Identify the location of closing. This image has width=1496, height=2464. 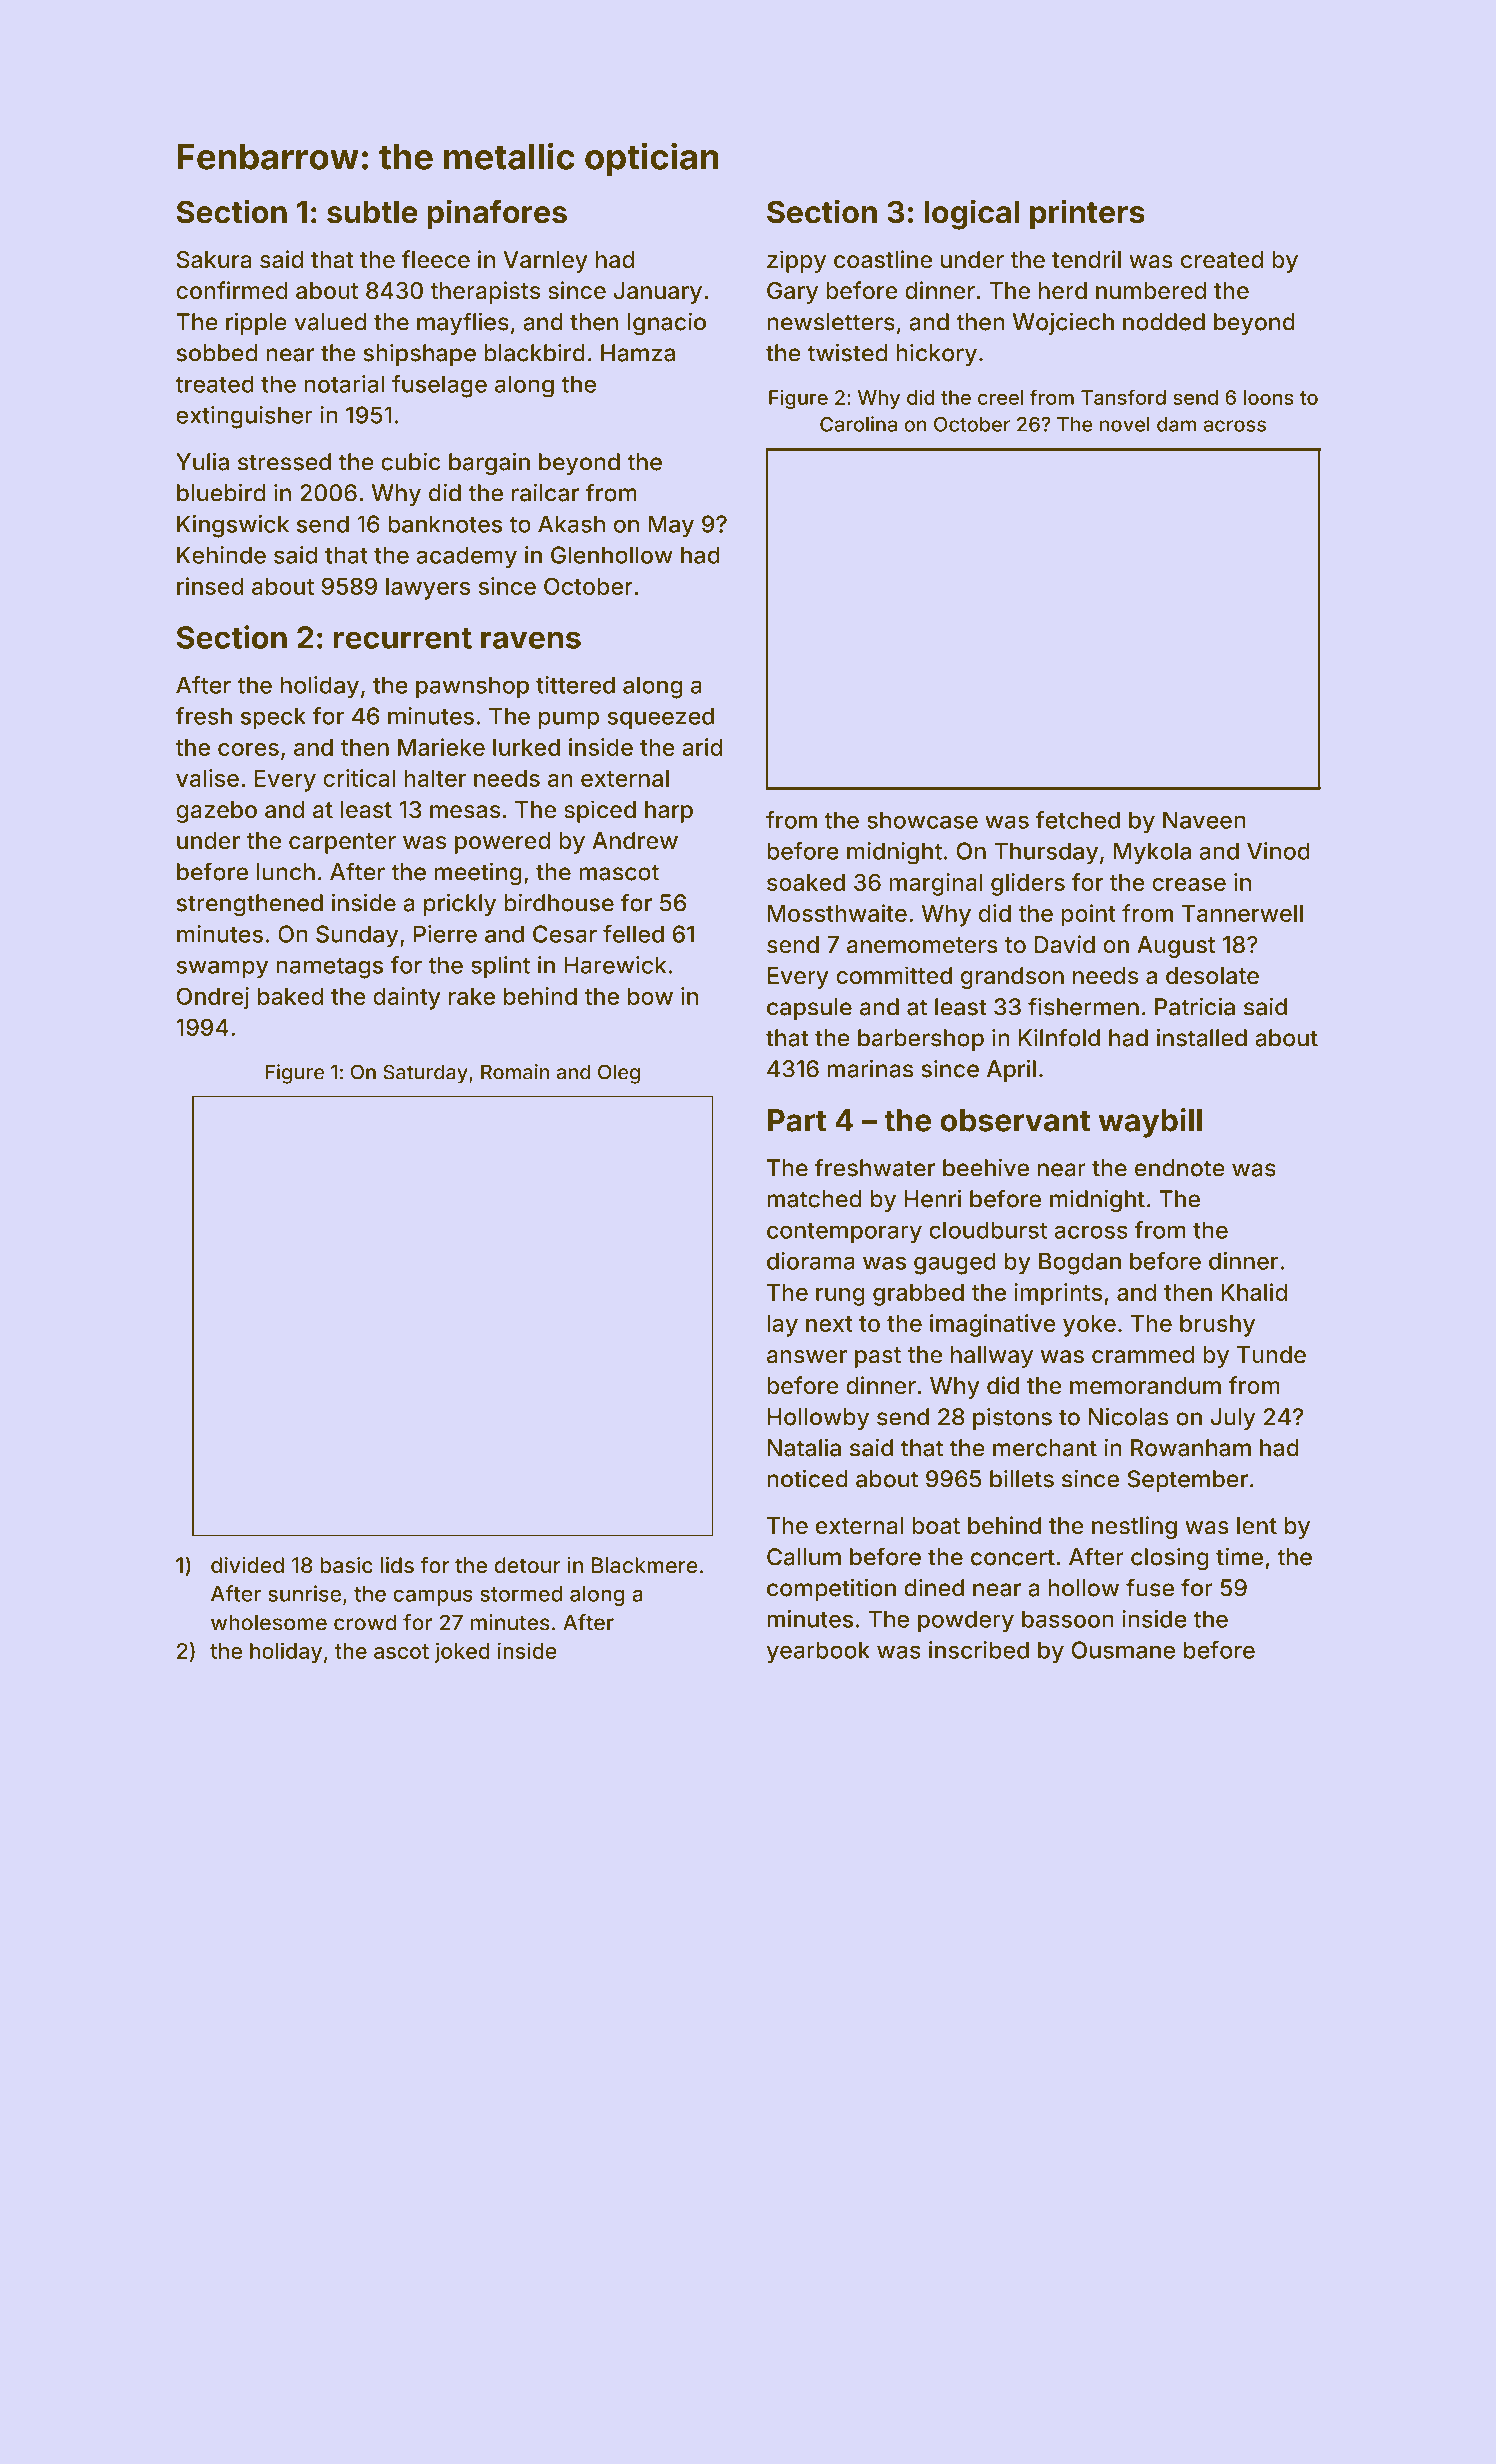
(1170, 1559).
